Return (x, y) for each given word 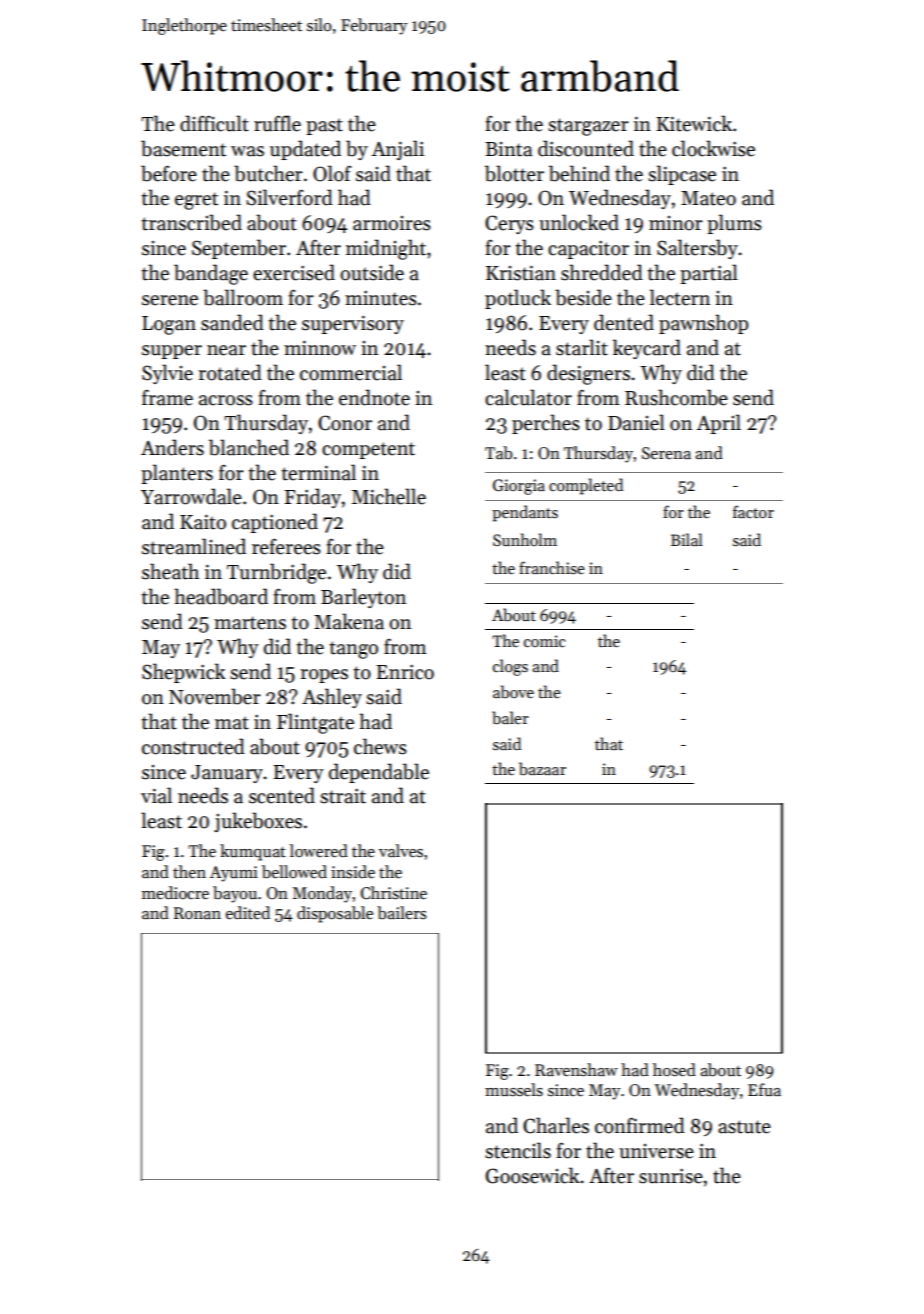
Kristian (521, 273)
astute (744, 1127)
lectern (680, 297)
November (215, 696)
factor (753, 511)
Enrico (405, 672)
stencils (518, 1150)
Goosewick (532, 1175)
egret (196, 201)
